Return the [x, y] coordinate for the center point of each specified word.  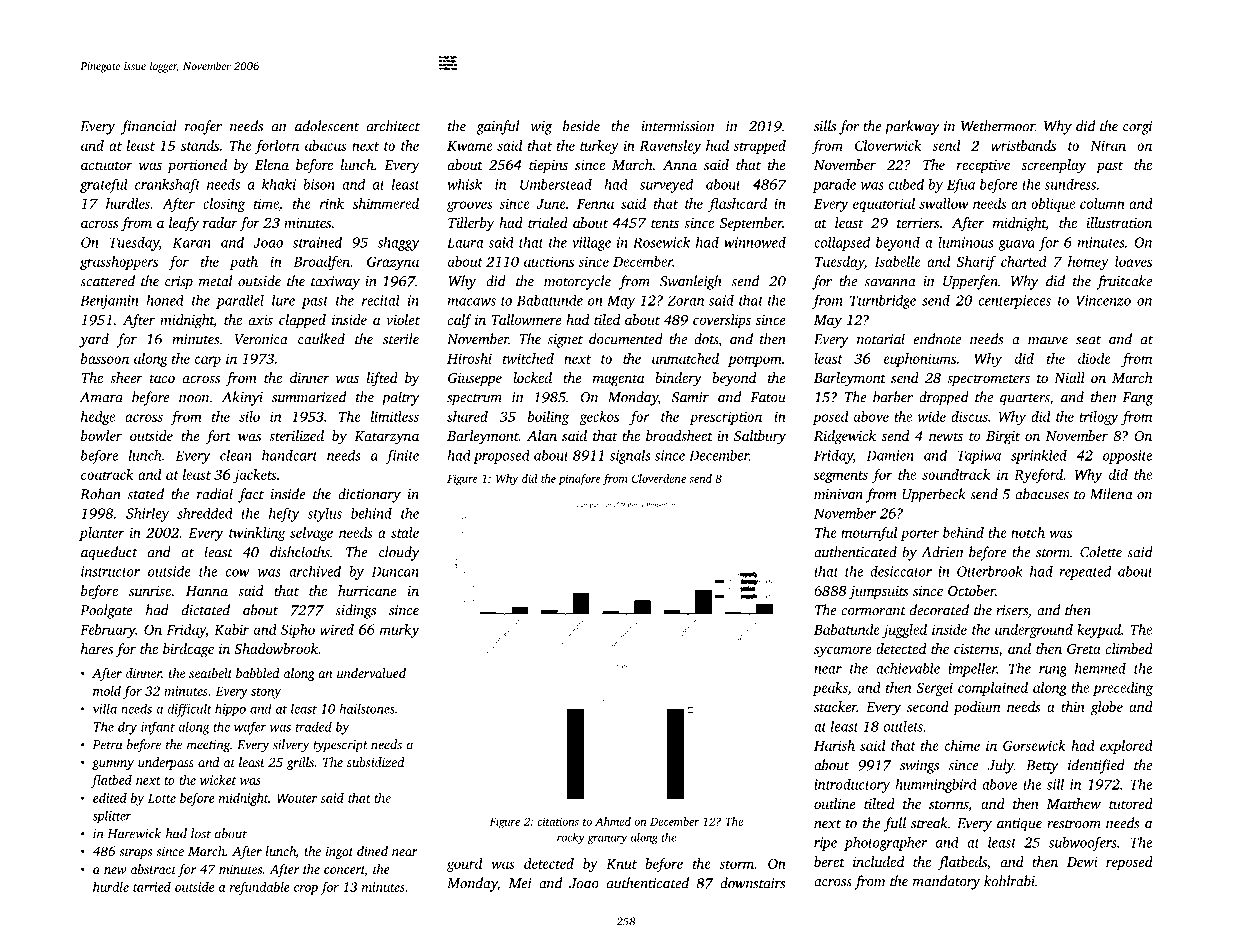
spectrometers [988, 380]
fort [218, 437]
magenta [618, 380]
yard [94, 340]
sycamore [843, 652]
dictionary [369, 495]
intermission [678, 126]
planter [101, 534]
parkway [912, 127]
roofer [203, 127]
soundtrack [956, 474]
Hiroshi [469, 358]
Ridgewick [845, 437]
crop [306, 890]
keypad [1099, 631]
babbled [258, 673]
